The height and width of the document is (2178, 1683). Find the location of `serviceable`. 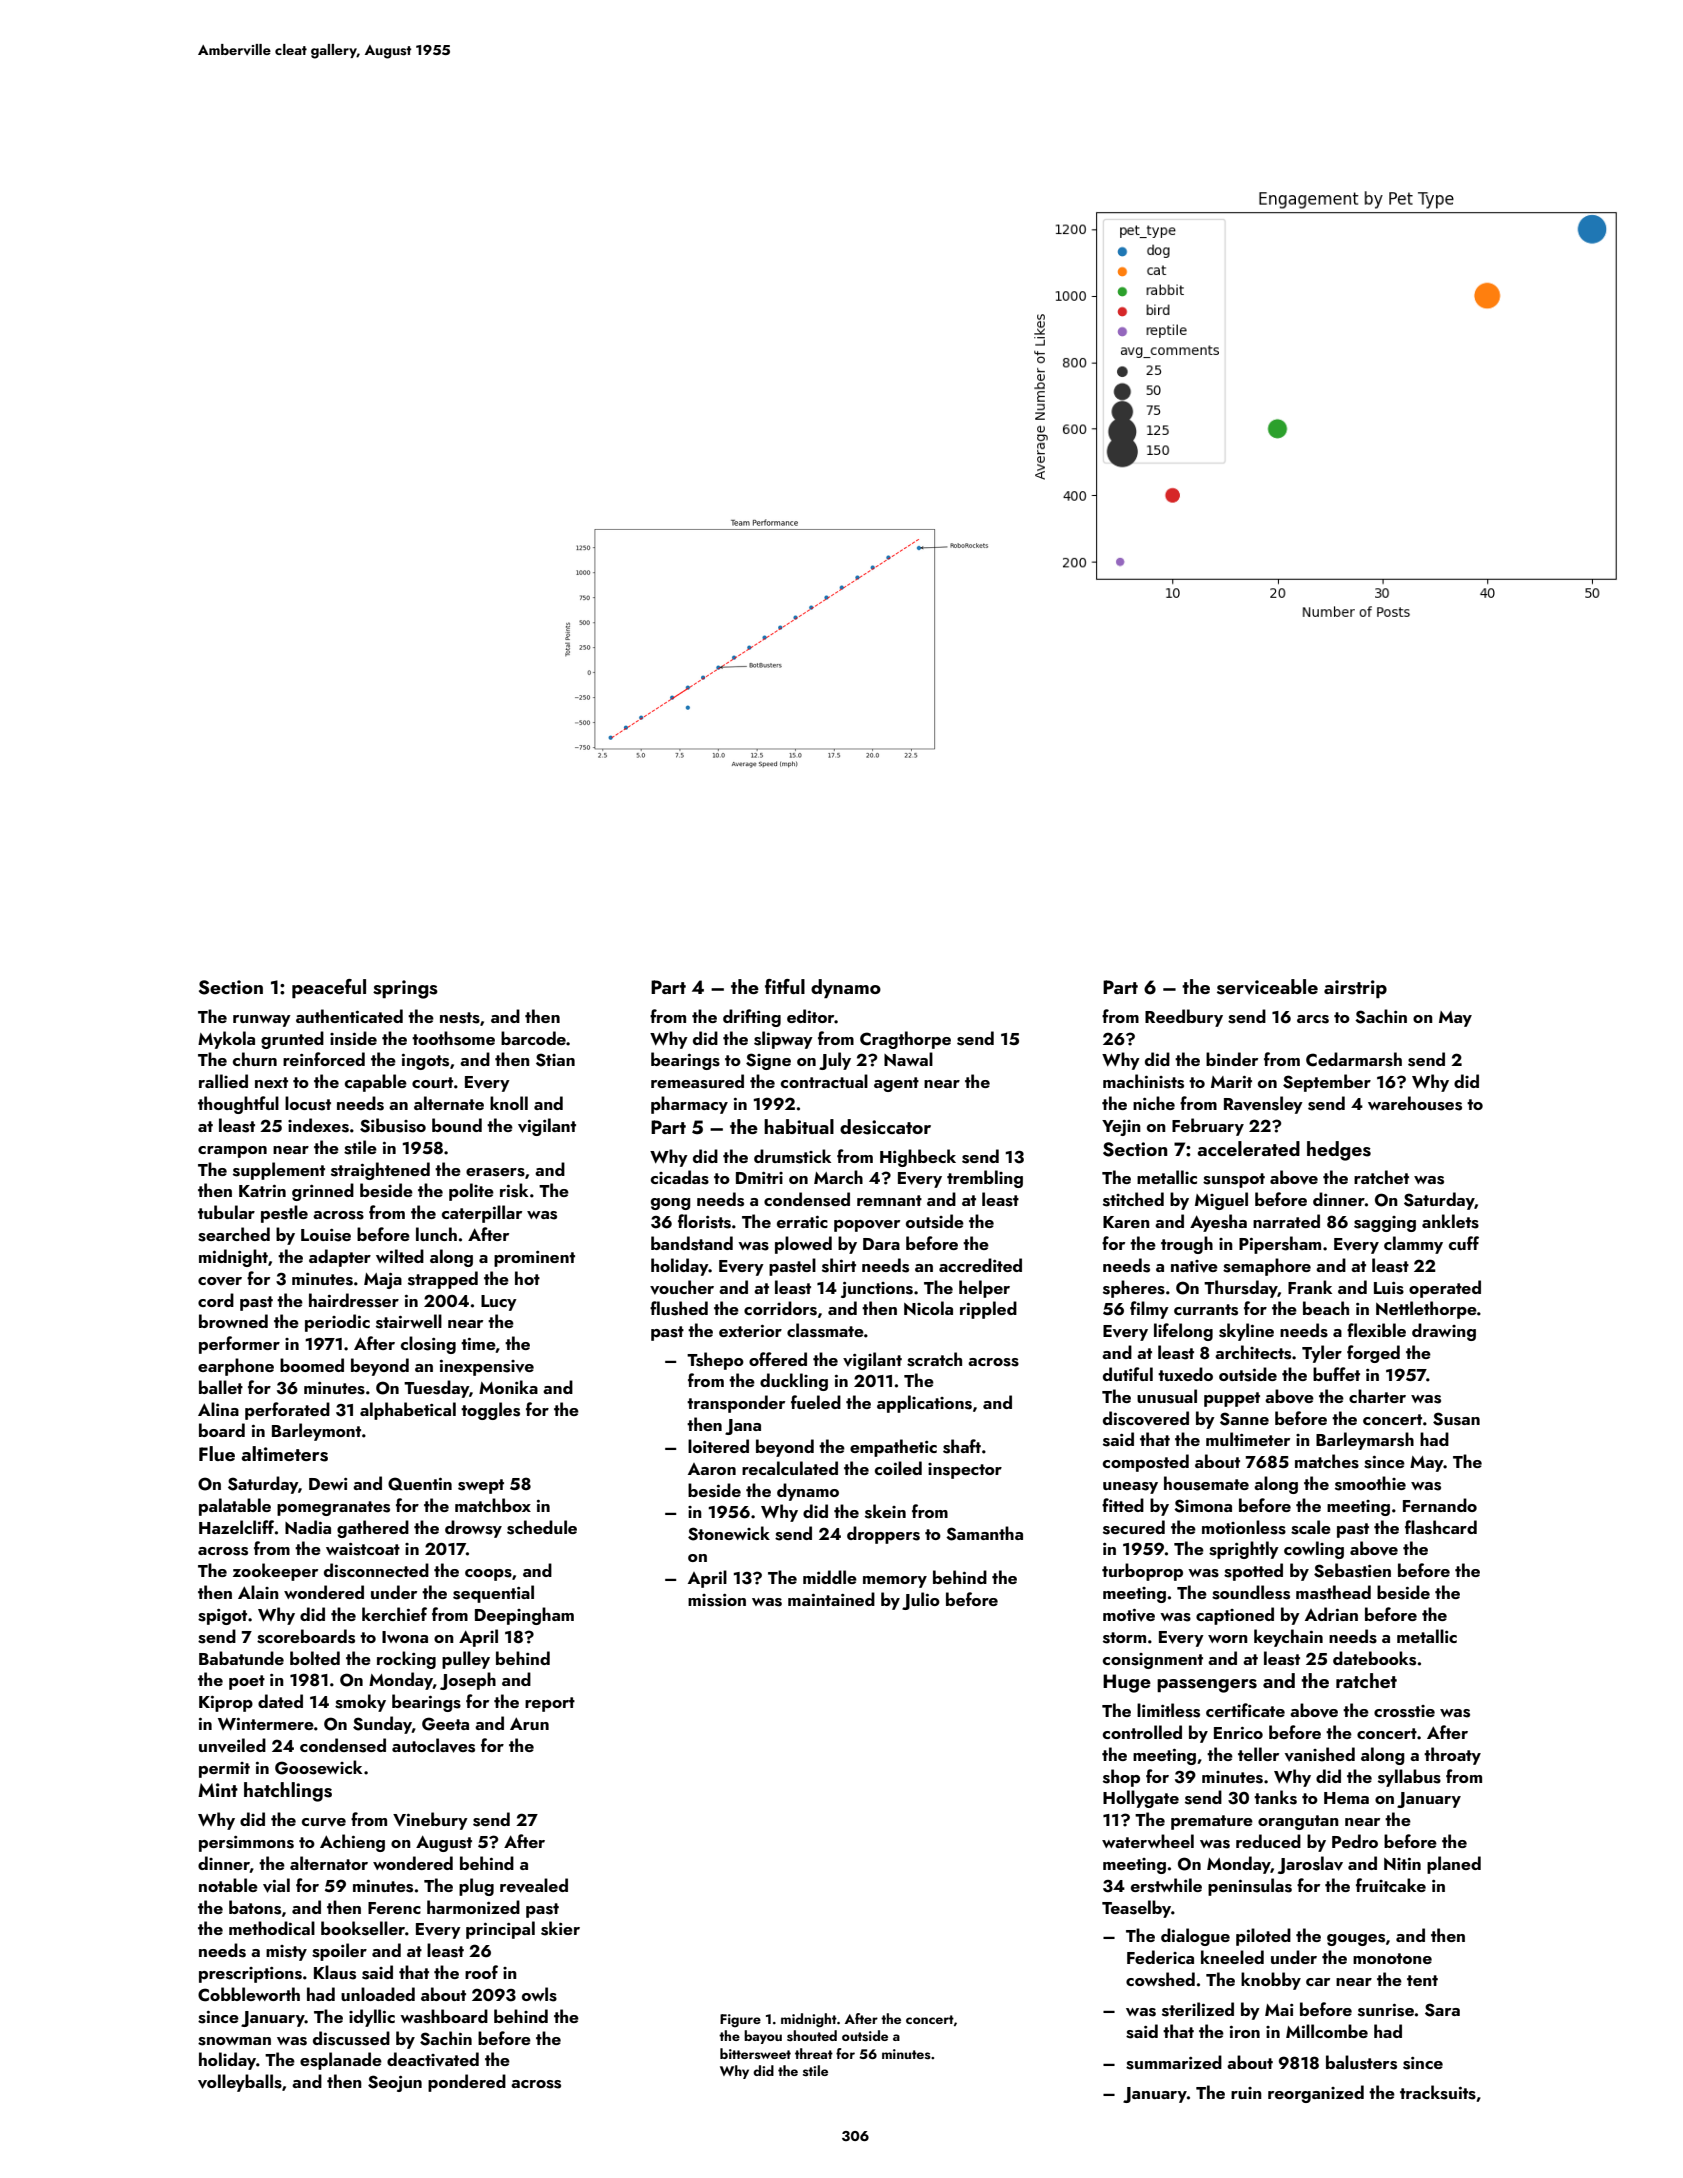

serviceable is located at coordinates (1267, 987).
